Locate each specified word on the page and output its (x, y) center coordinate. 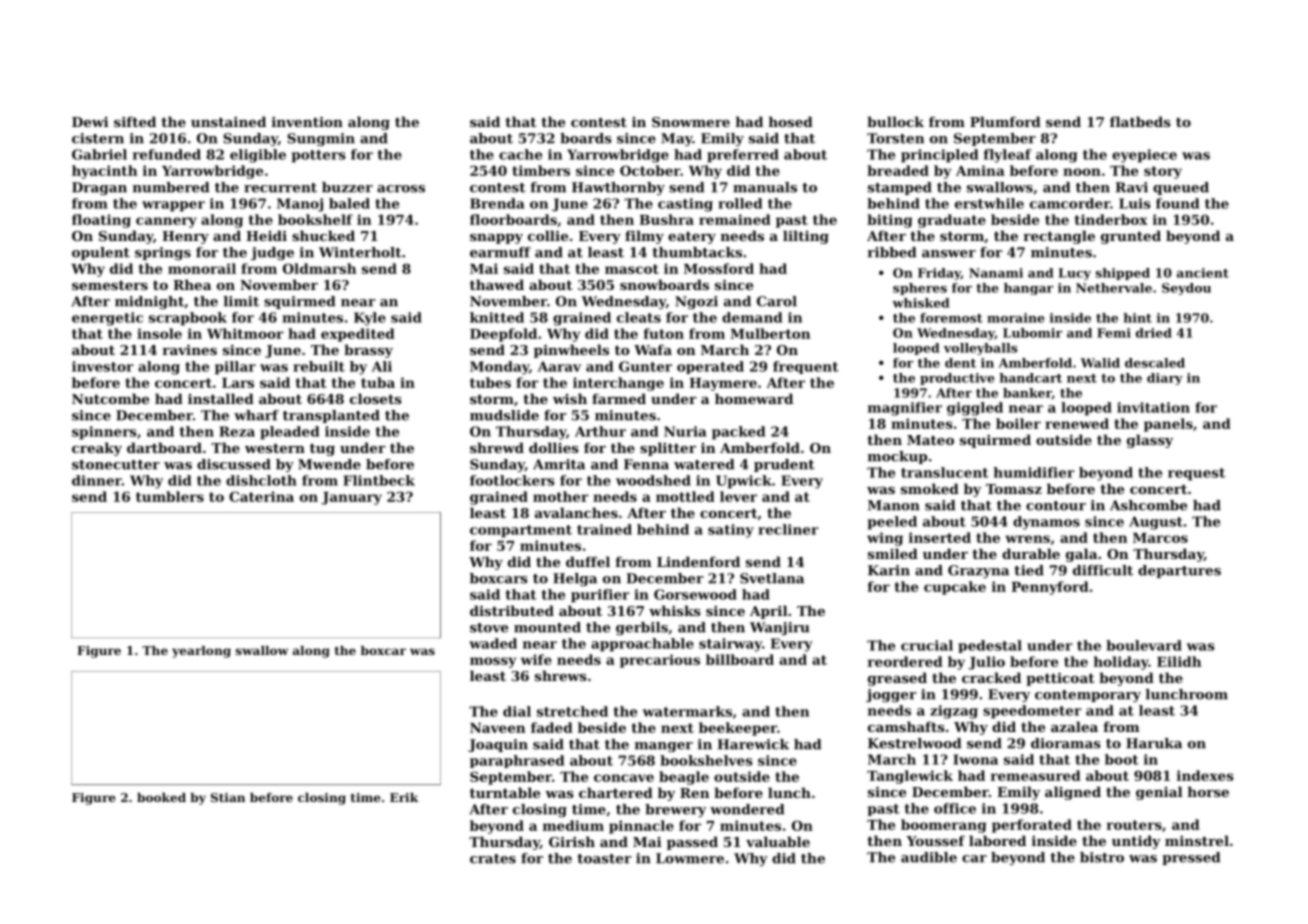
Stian (228, 797)
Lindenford (698, 561)
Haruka (1154, 743)
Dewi (90, 122)
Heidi (266, 235)
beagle (684, 778)
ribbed (891, 252)
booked (161, 797)
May (677, 139)
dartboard (164, 447)
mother (561, 496)
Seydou (1186, 289)
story (1163, 172)
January (351, 498)
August (1156, 523)
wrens (1027, 539)
